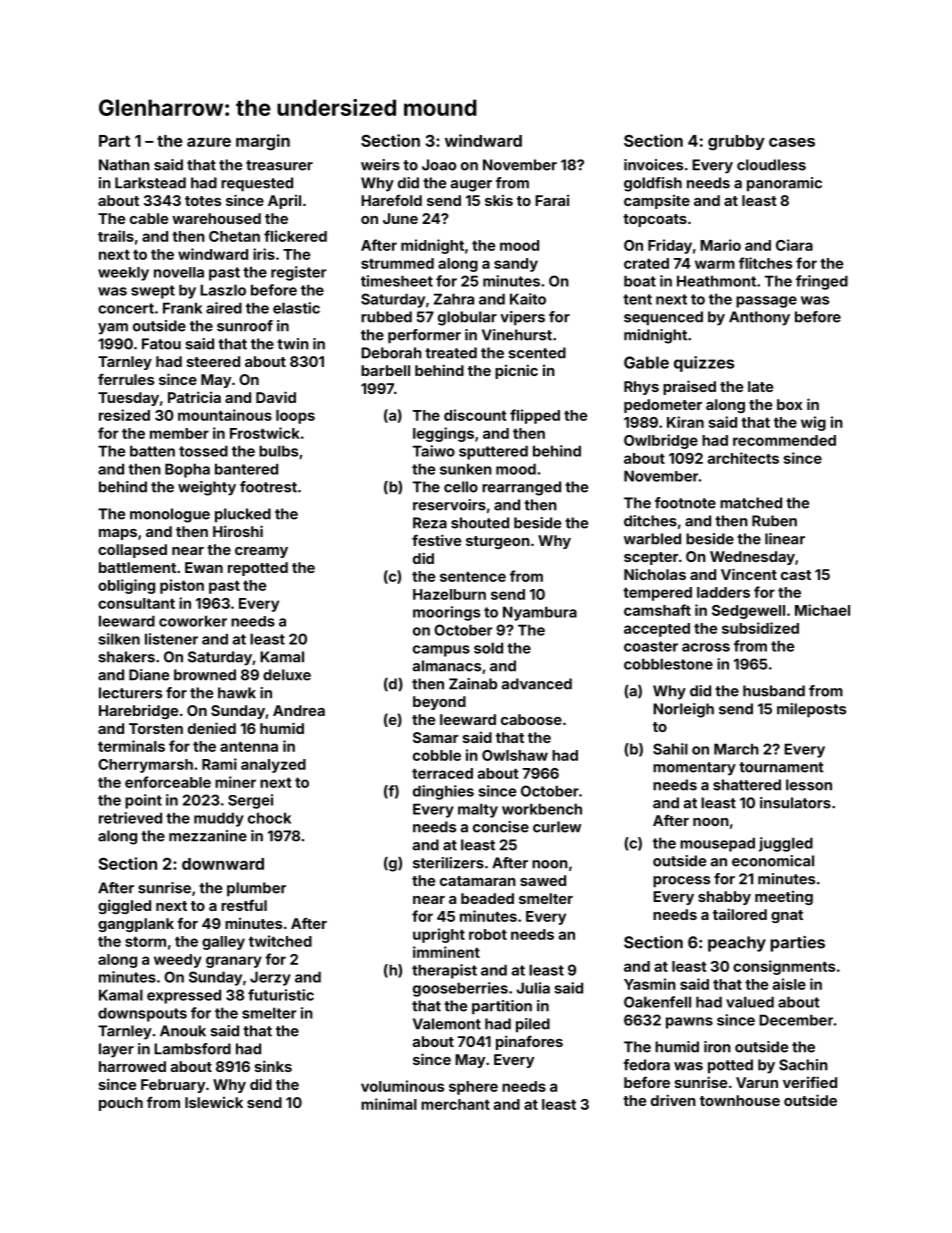 The image size is (952, 1233). What do you see at coordinates (209, 142) in the screenshot?
I see `azure` at bounding box center [209, 142].
